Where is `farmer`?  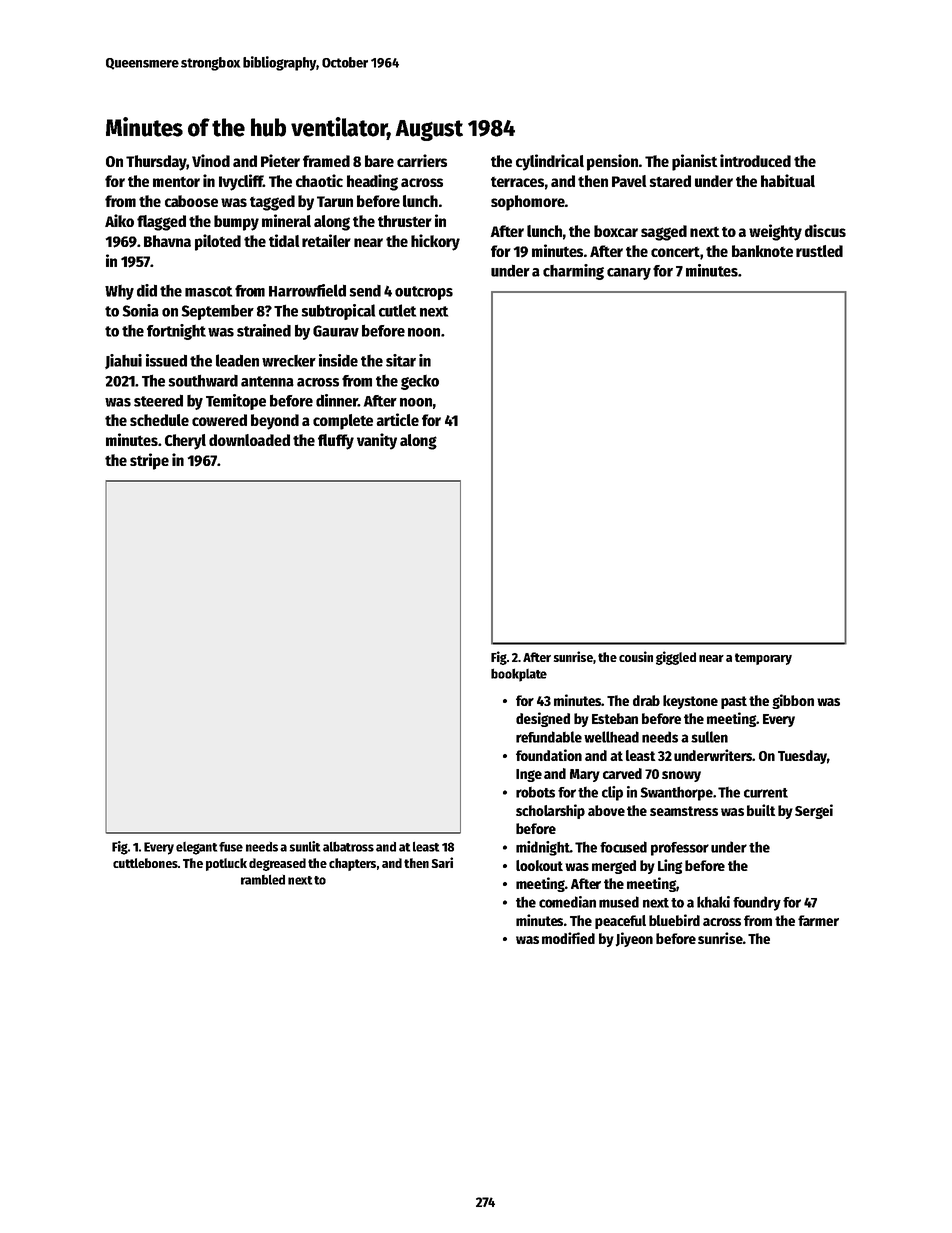
farmer is located at coordinates (818, 920).
